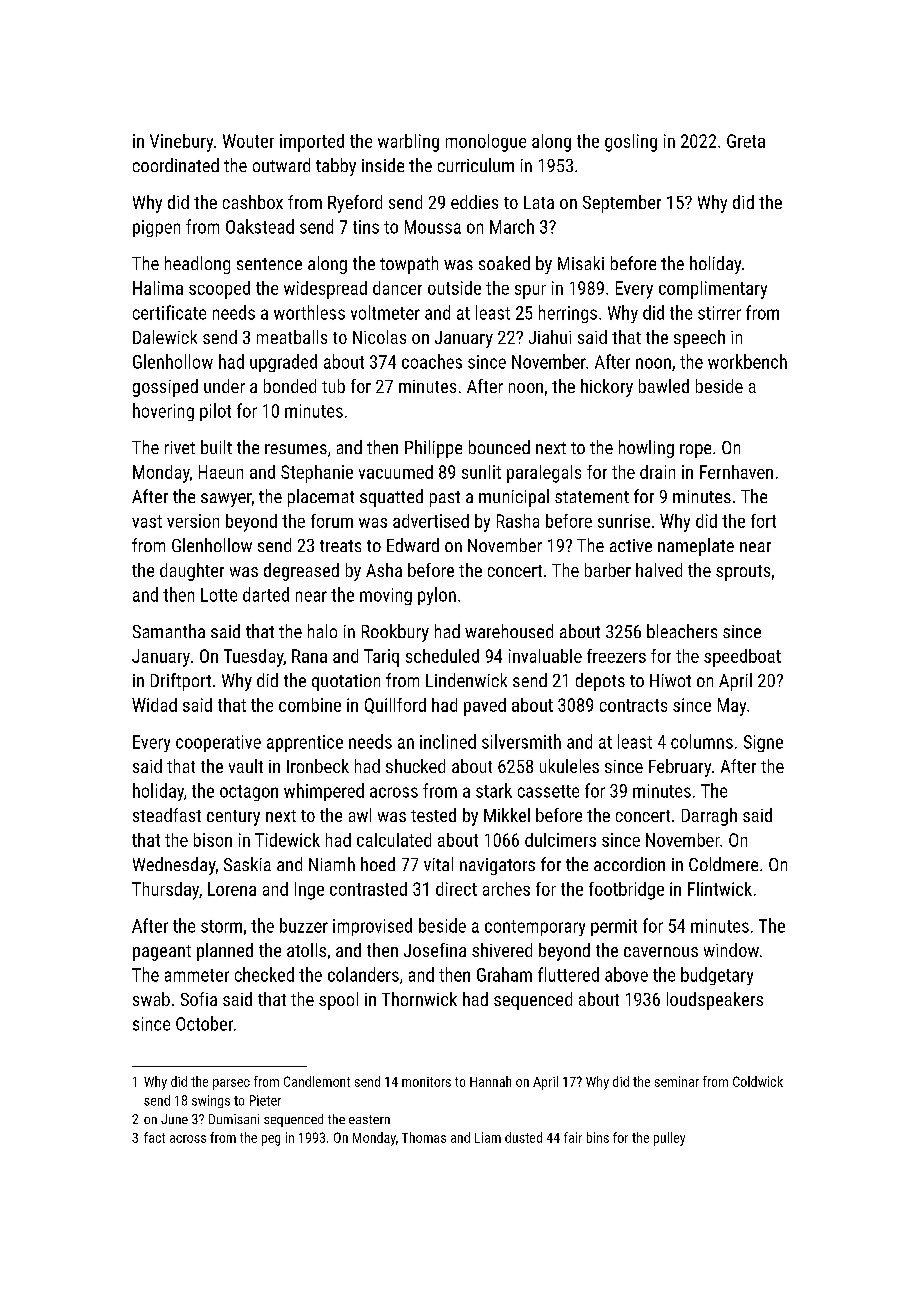 This page has height=1311, width=924. I want to click on howling, so click(646, 449).
